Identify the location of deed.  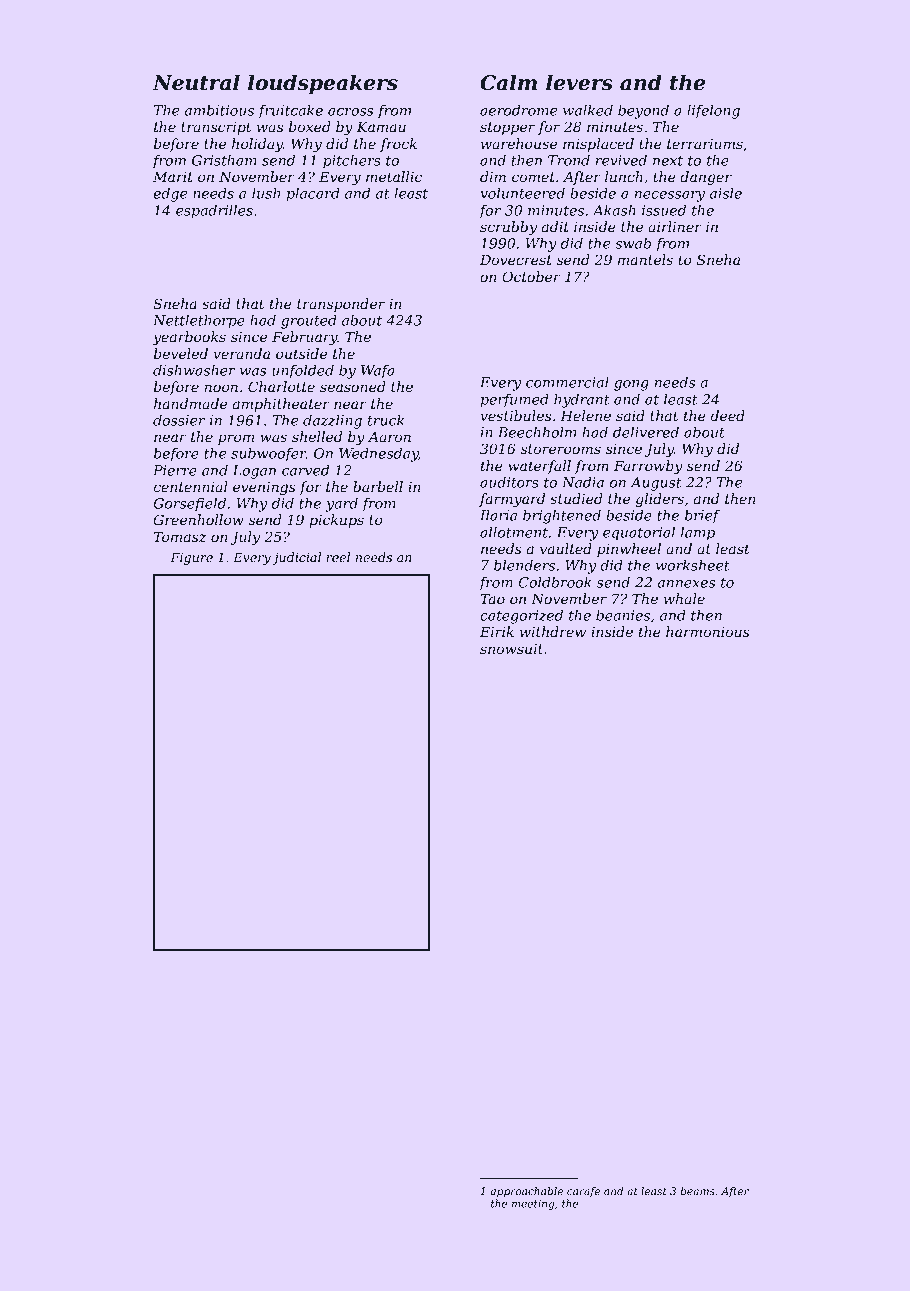
(728, 415).
